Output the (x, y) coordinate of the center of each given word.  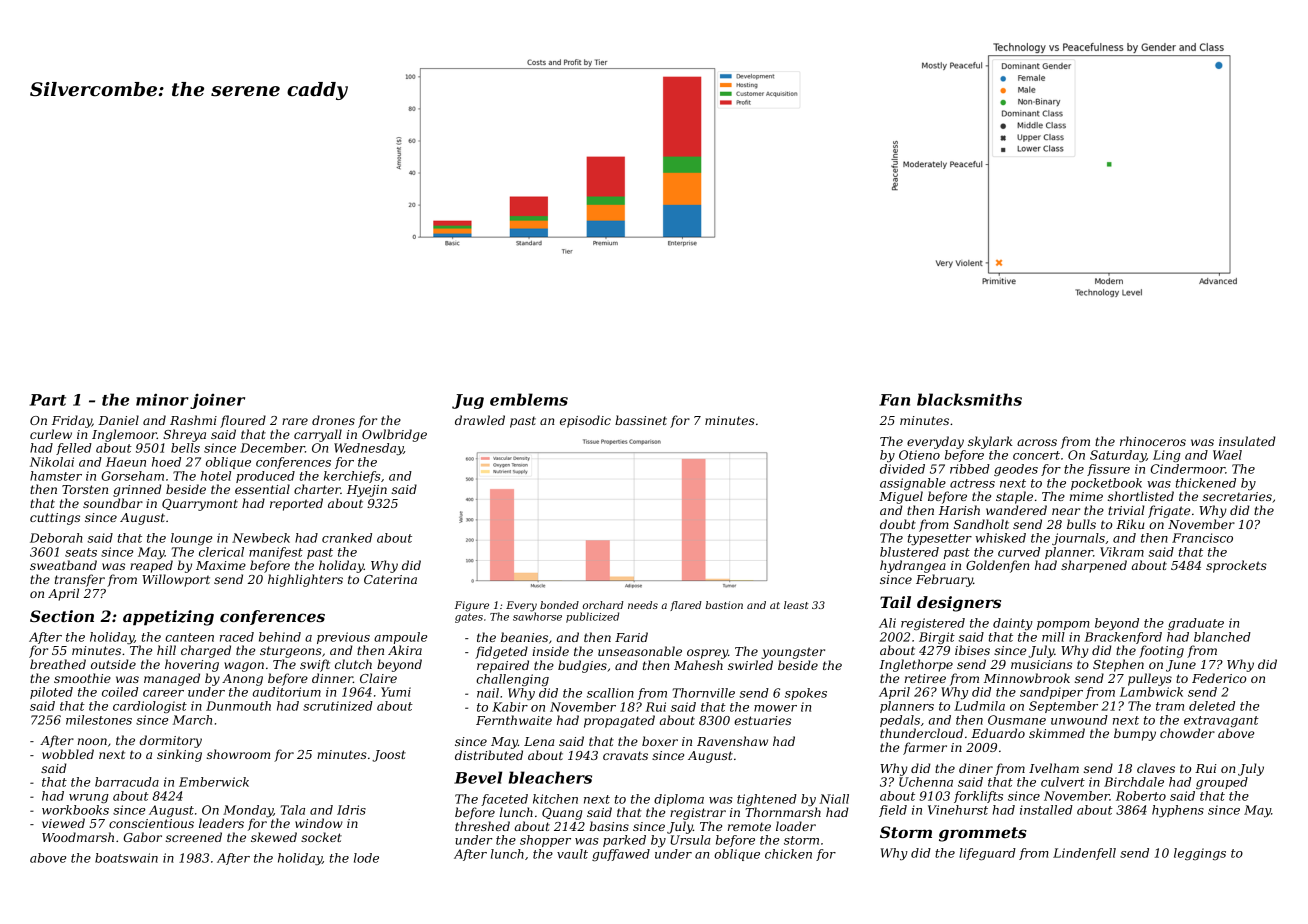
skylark (990, 442)
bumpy (1135, 734)
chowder (1187, 733)
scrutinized (338, 706)
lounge (191, 539)
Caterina (390, 579)
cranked (347, 538)
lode (366, 858)
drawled (480, 420)
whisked (1000, 538)
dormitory (170, 741)
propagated (619, 721)
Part (47, 400)
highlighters (305, 580)
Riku (1130, 524)
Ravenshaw (732, 741)
